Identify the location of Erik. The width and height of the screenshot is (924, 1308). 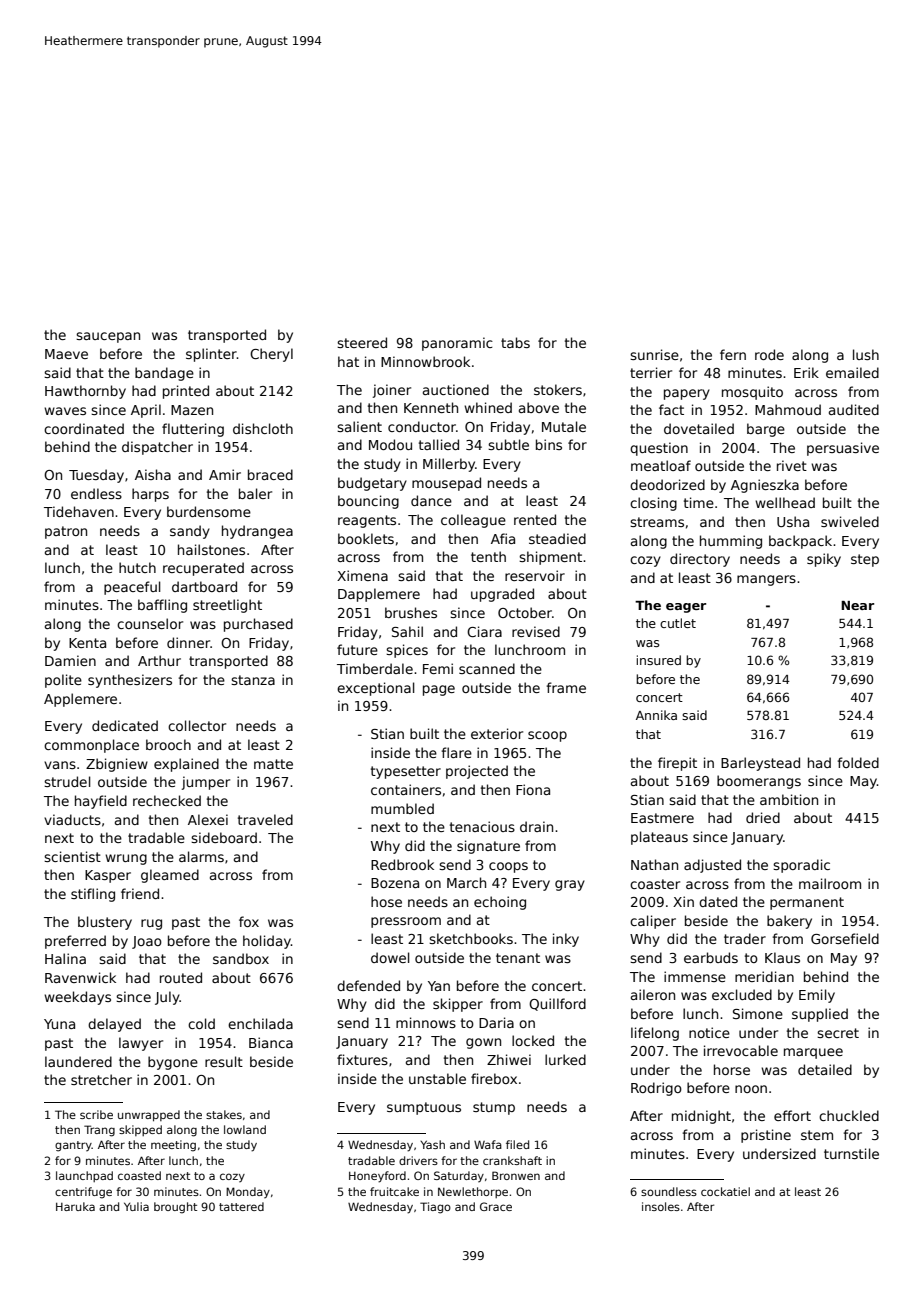
(806, 372).
